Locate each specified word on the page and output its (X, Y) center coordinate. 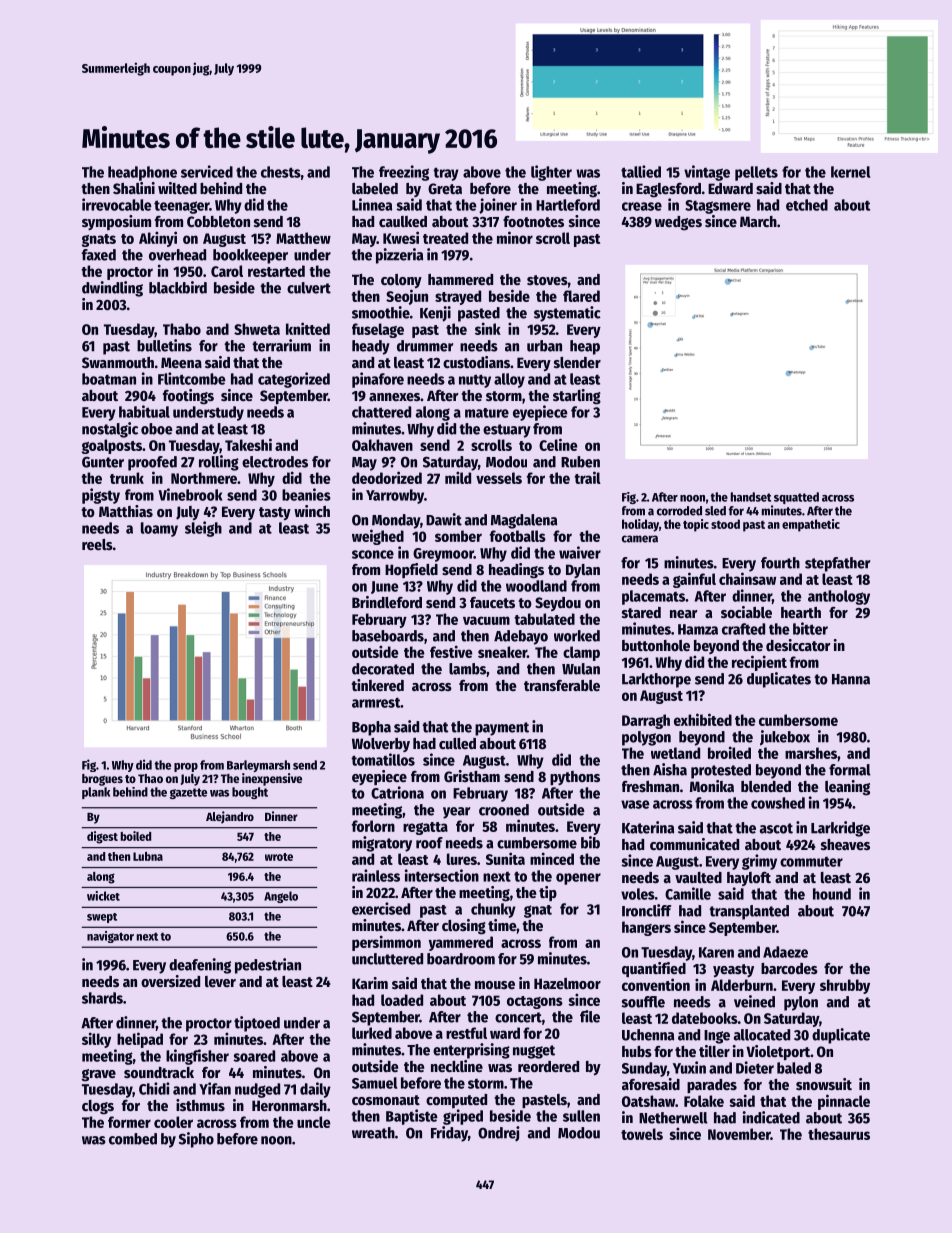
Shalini (134, 188)
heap (585, 347)
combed (133, 1139)
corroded (679, 511)
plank (96, 793)
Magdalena (524, 521)
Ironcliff (647, 910)
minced (552, 858)
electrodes (275, 462)
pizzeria (399, 256)
